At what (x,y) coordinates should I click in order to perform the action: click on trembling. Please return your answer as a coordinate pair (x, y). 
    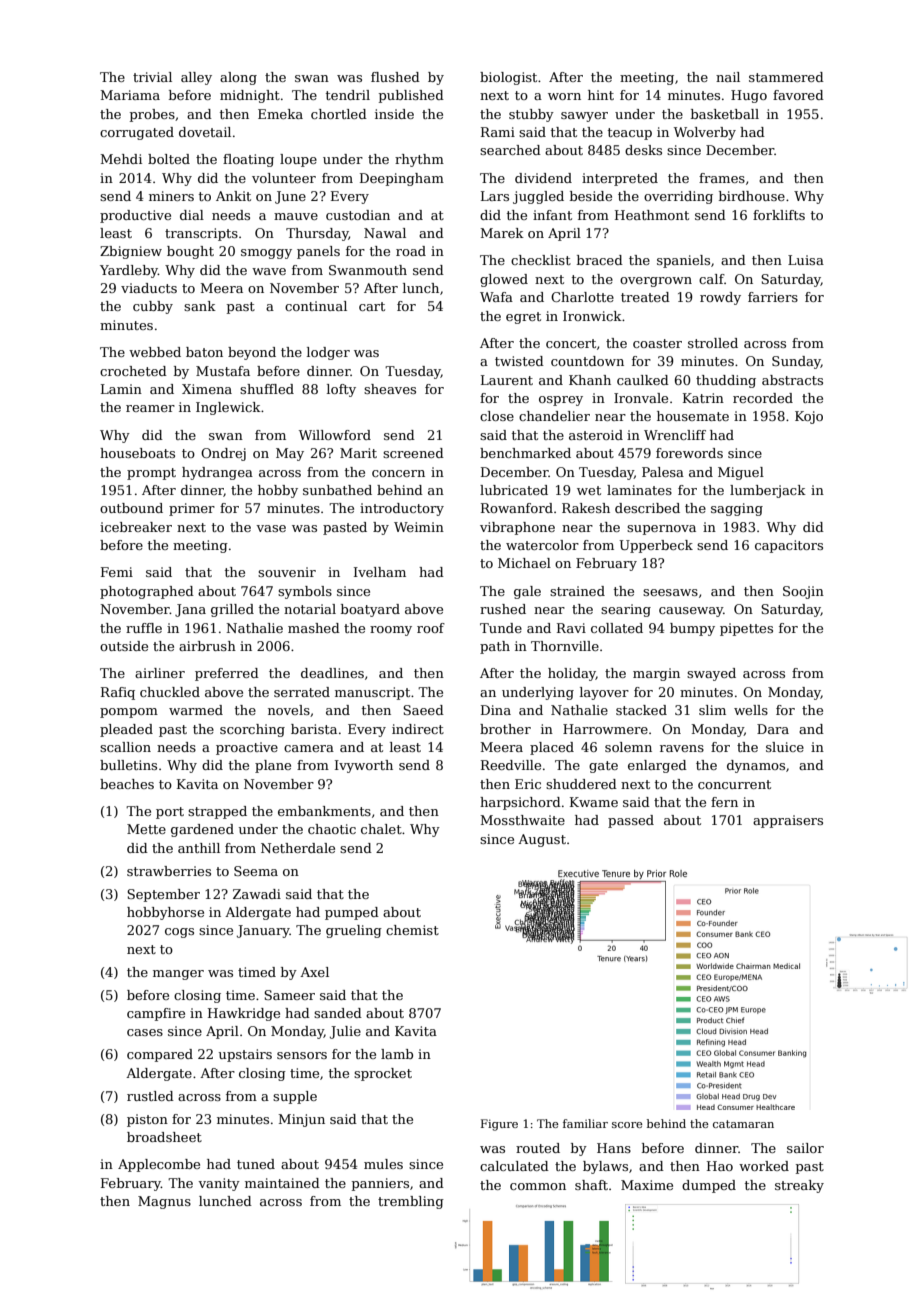
    Looking at the image, I should click on (411, 1202).
